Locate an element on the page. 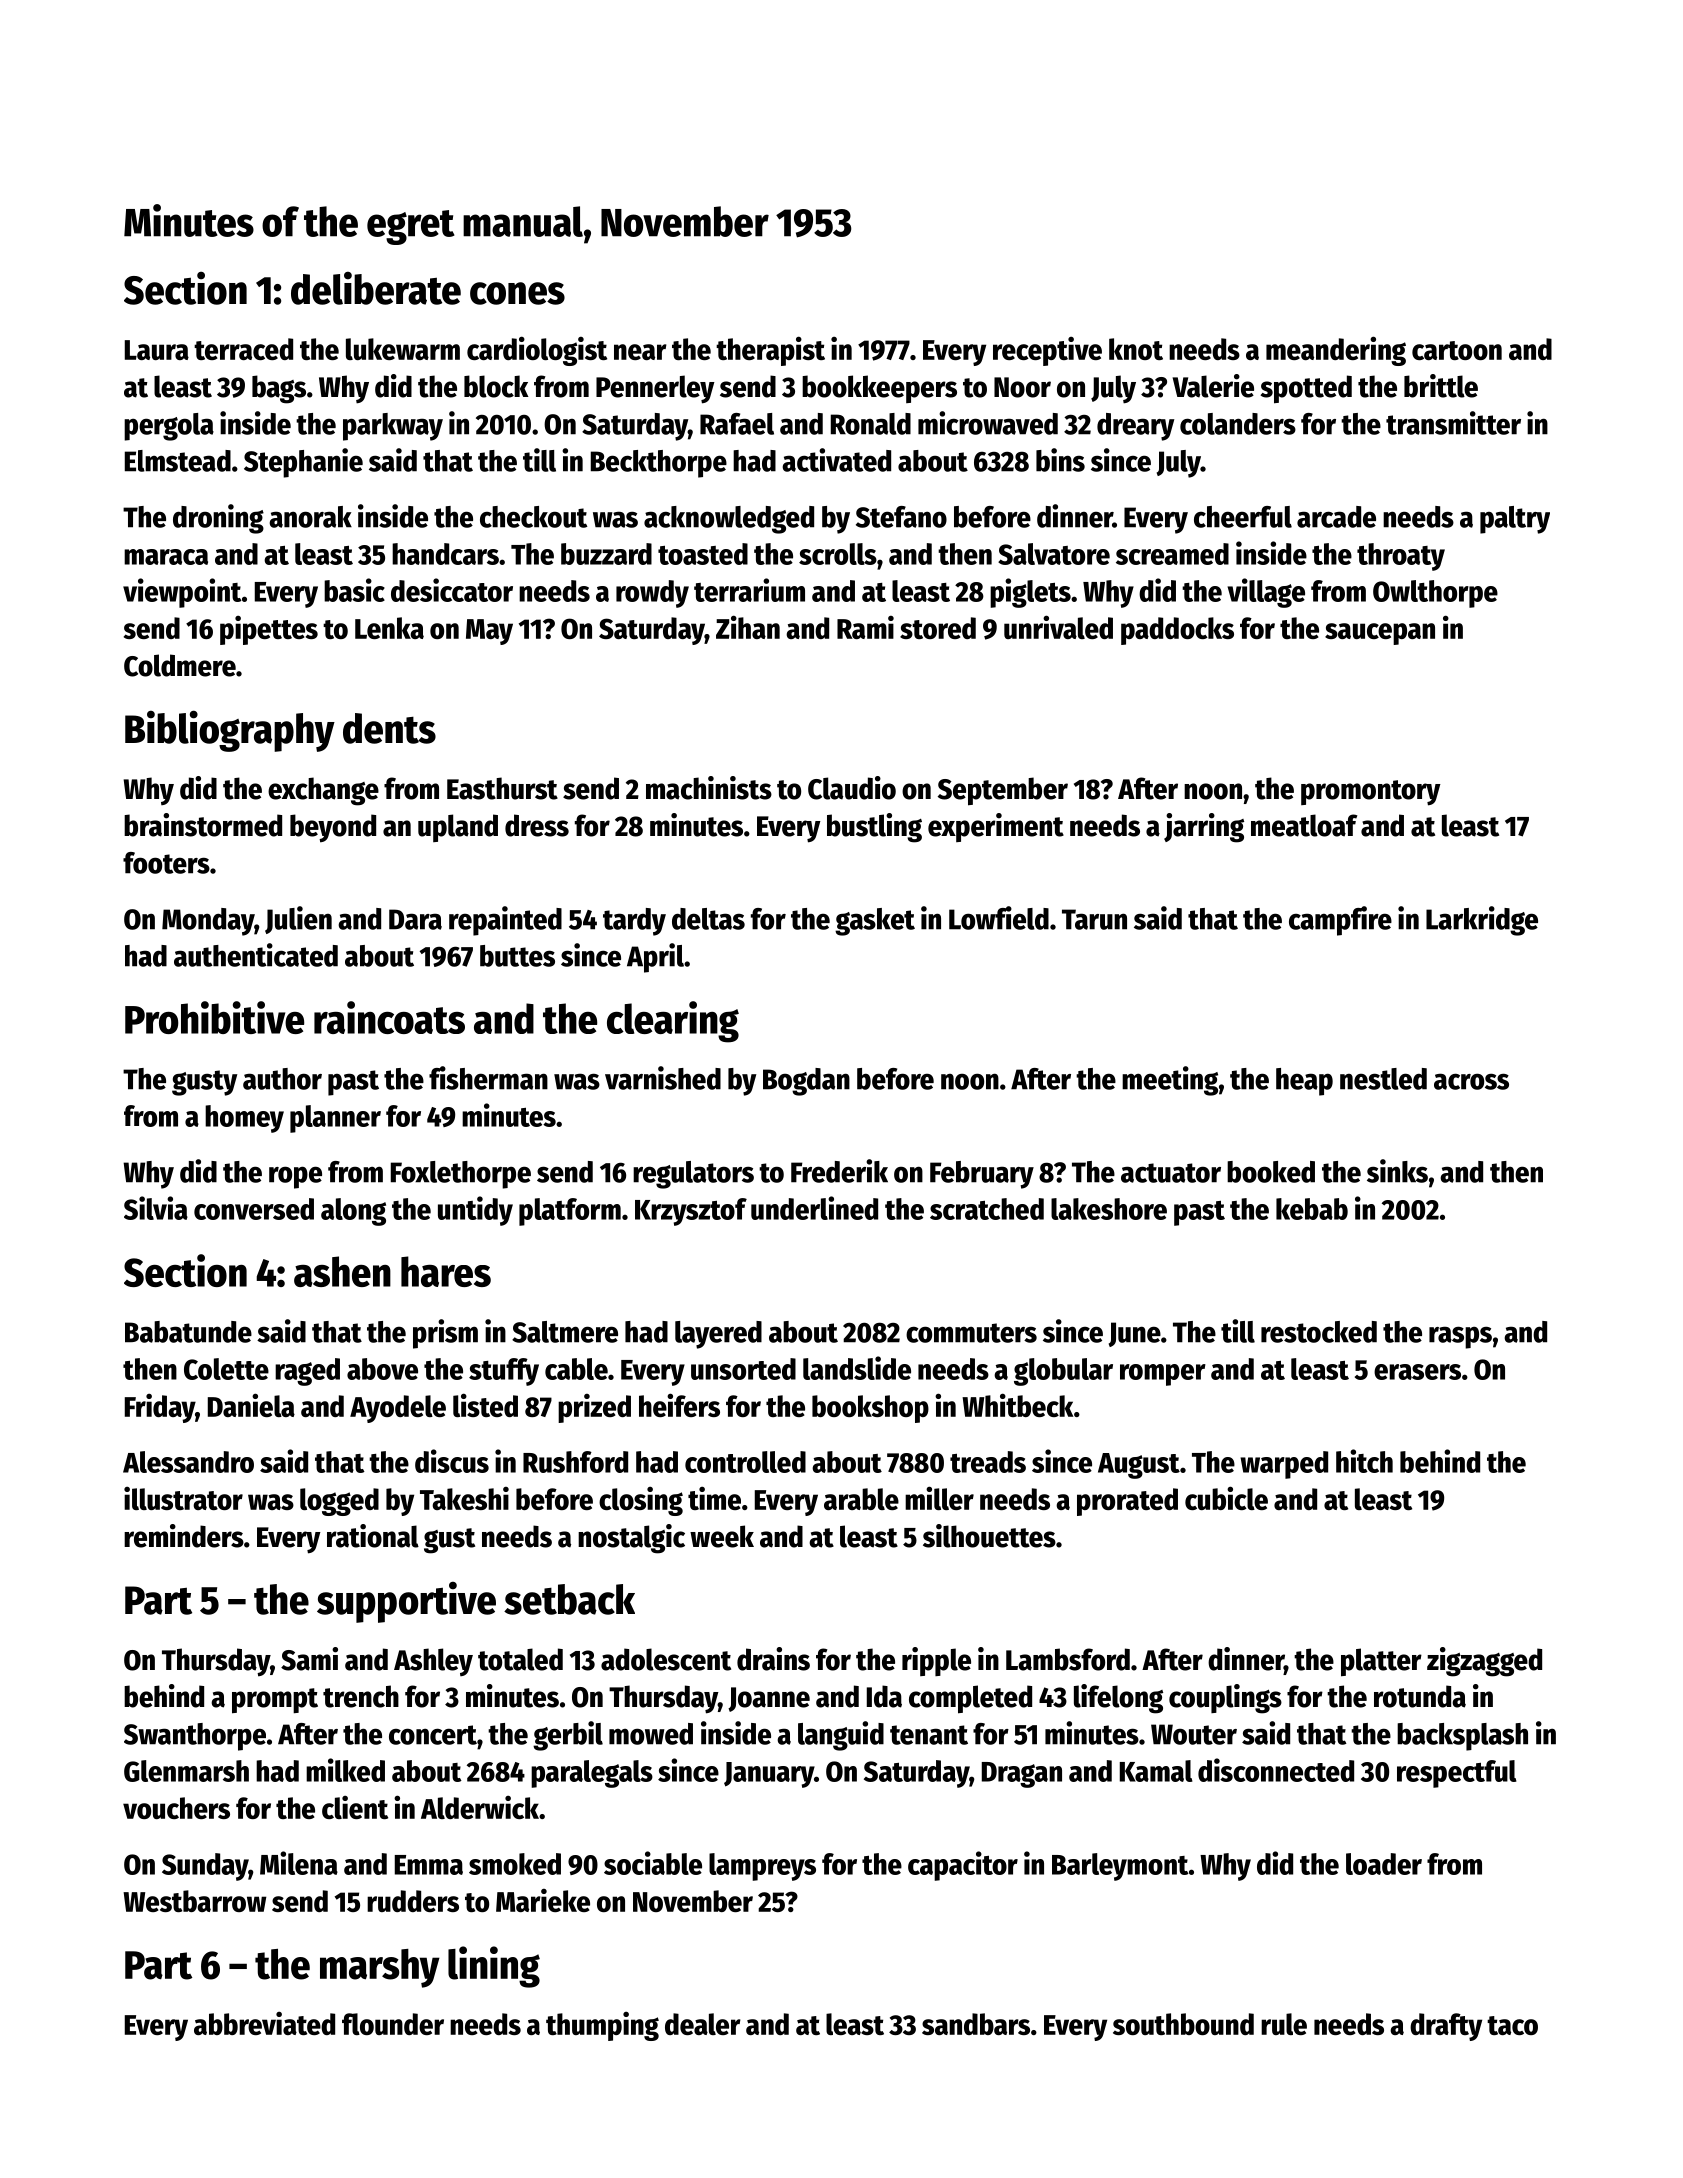  cubicle is located at coordinates (1226, 1498).
